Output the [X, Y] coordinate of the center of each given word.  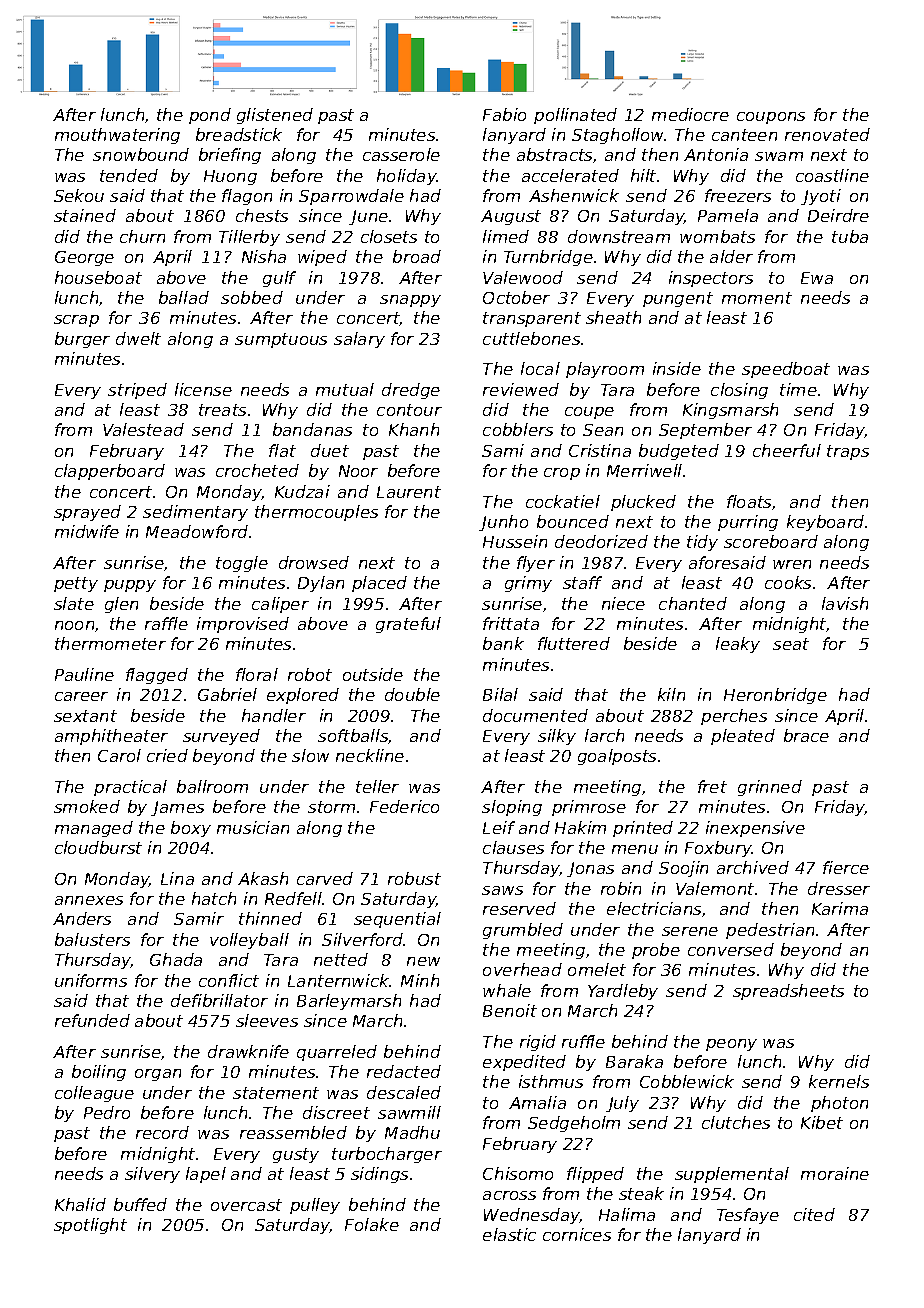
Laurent [409, 492]
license [203, 389]
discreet [336, 1112]
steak [641, 1193]
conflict [229, 980]
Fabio [504, 114]
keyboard [825, 523]
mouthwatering [117, 136]
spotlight [90, 1226]
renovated [827, 134]
